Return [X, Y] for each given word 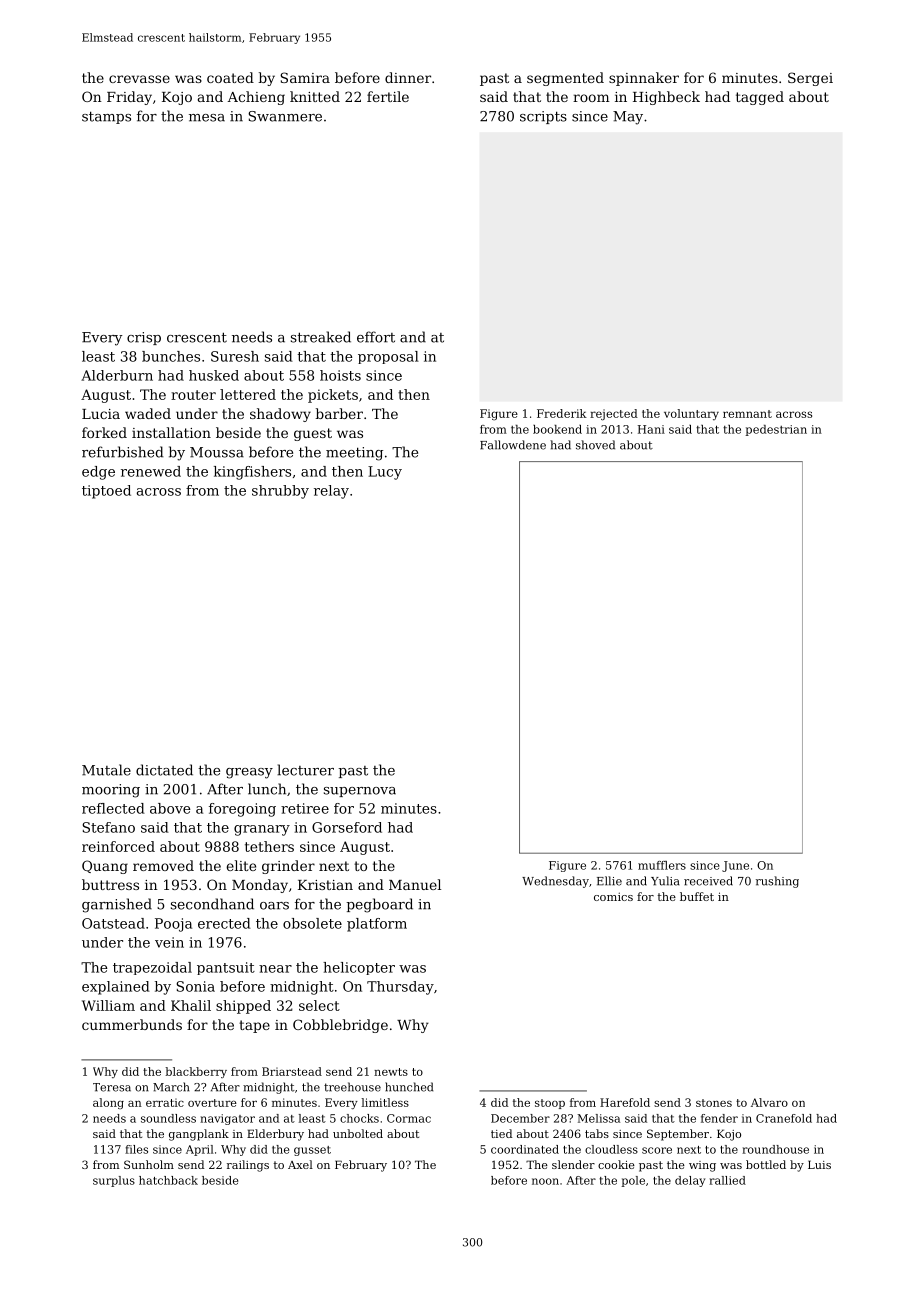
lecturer [305, 770]
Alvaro [769, 1102]
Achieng [256, 98]
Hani [651, 429]
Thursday [400, 988]
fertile [388, 96]
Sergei [810, 79]
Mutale [106, 770]
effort [376, 337]
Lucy [385, 473]
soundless [168, 1118]
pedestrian [776, 430]
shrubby [280, 492]
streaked [321, 337]
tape [254, 1026]
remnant [747, 414]
